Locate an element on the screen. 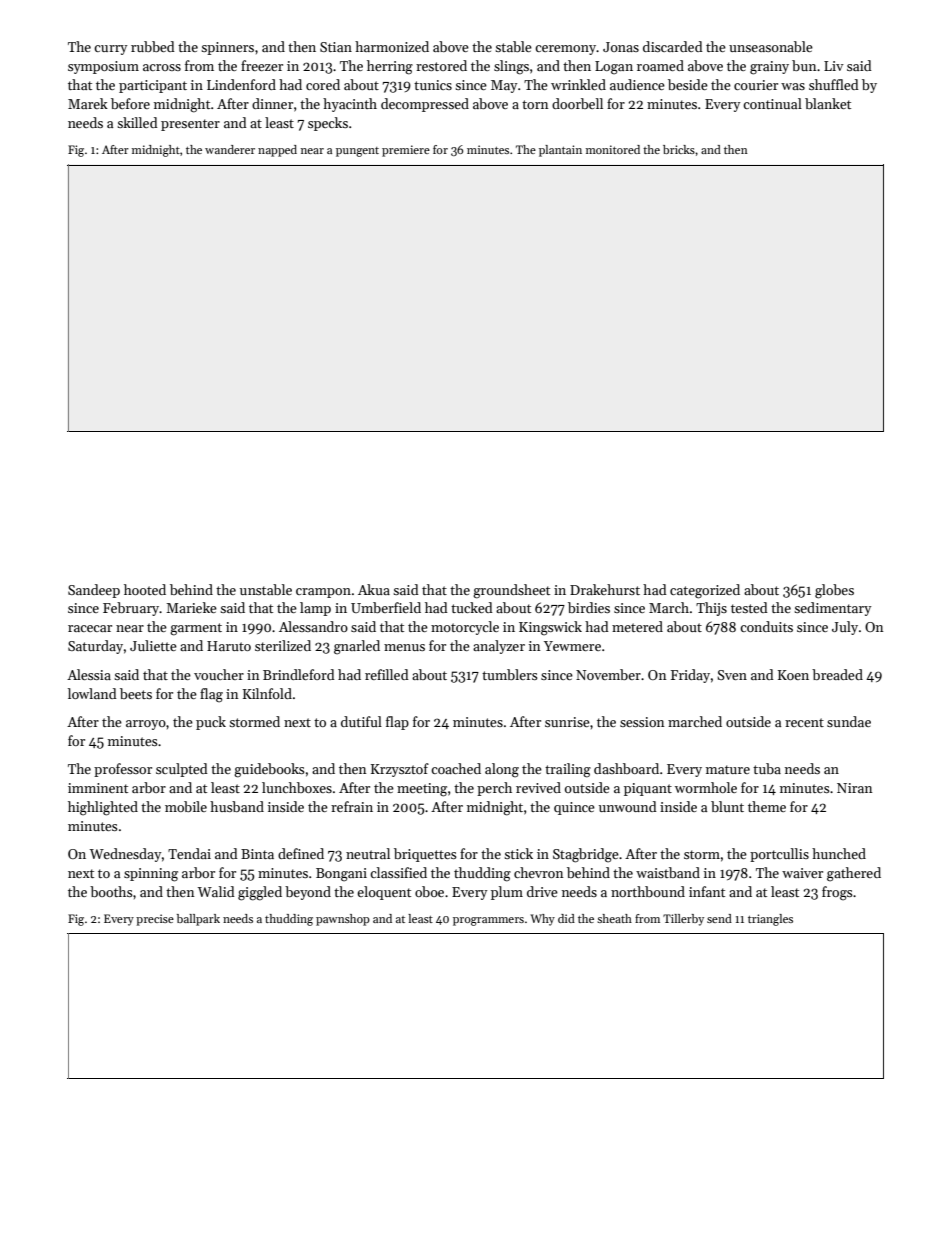 The image size is (952, 1233). trailing is located at coordinates (568, 770).
